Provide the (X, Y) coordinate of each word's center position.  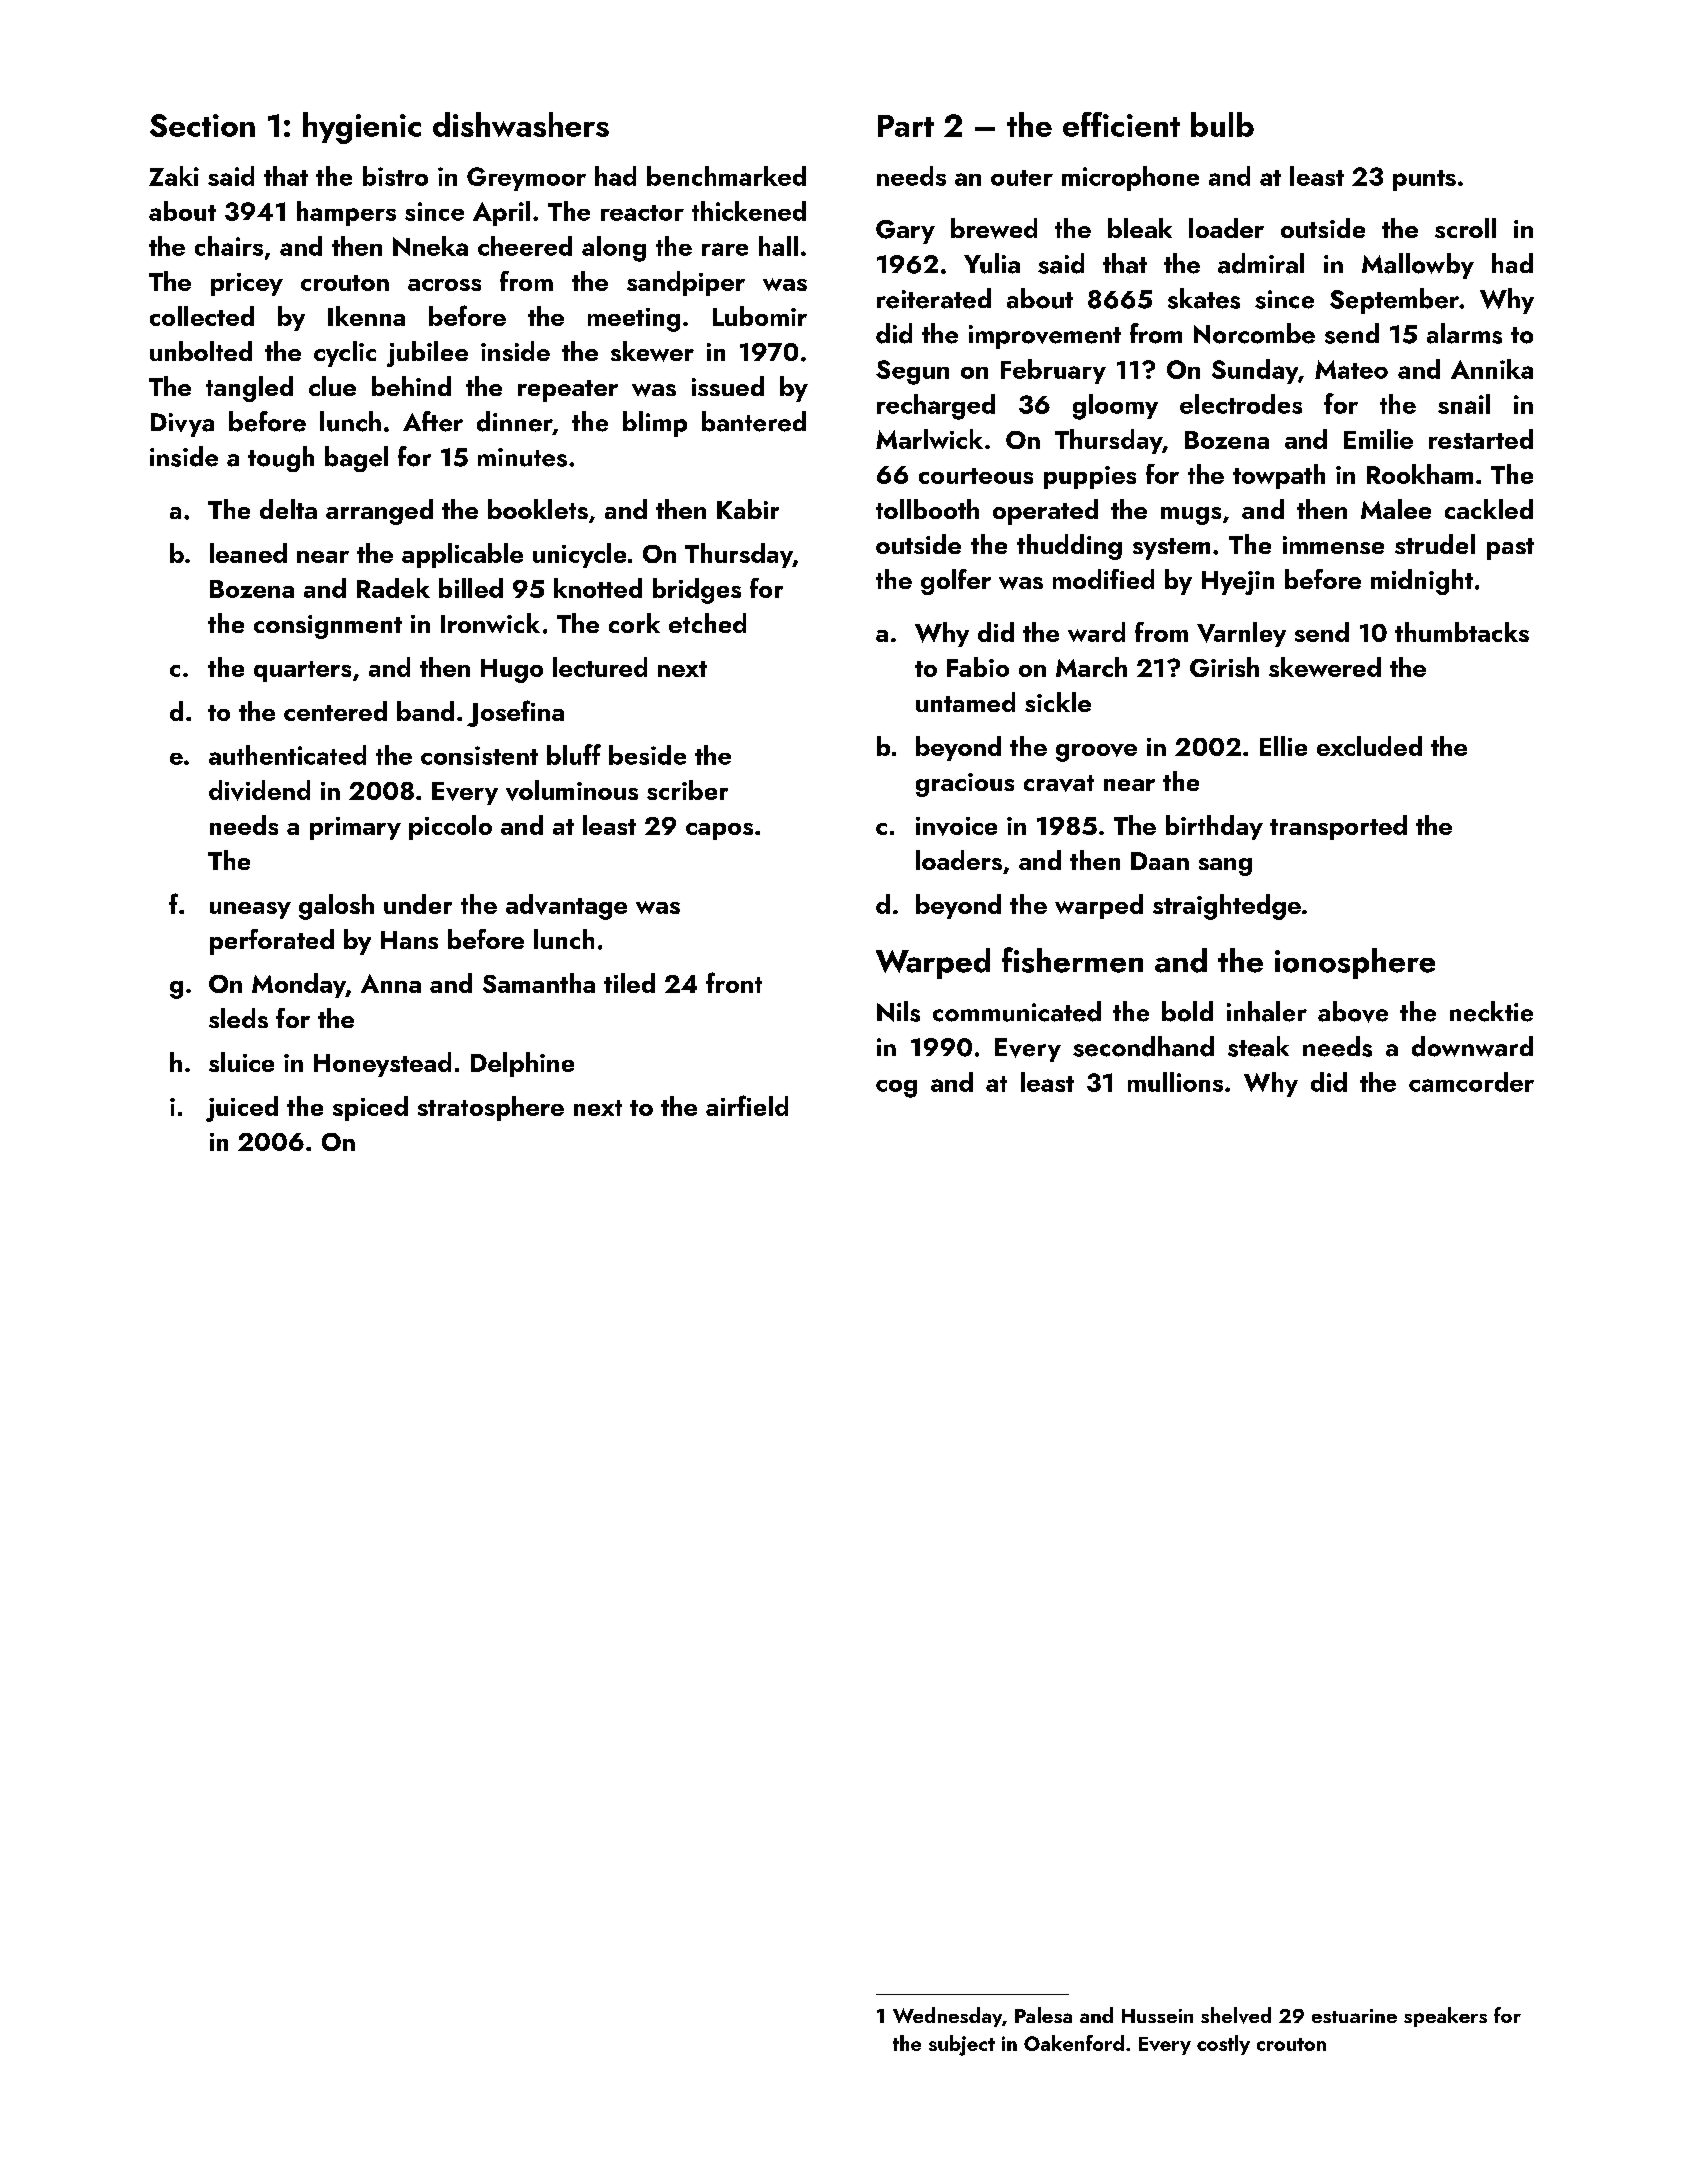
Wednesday (947, 2017)
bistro (395, 176)
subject (962, 2045)
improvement (1045, 337)
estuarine (1354, 2016)
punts (1424, 180)
